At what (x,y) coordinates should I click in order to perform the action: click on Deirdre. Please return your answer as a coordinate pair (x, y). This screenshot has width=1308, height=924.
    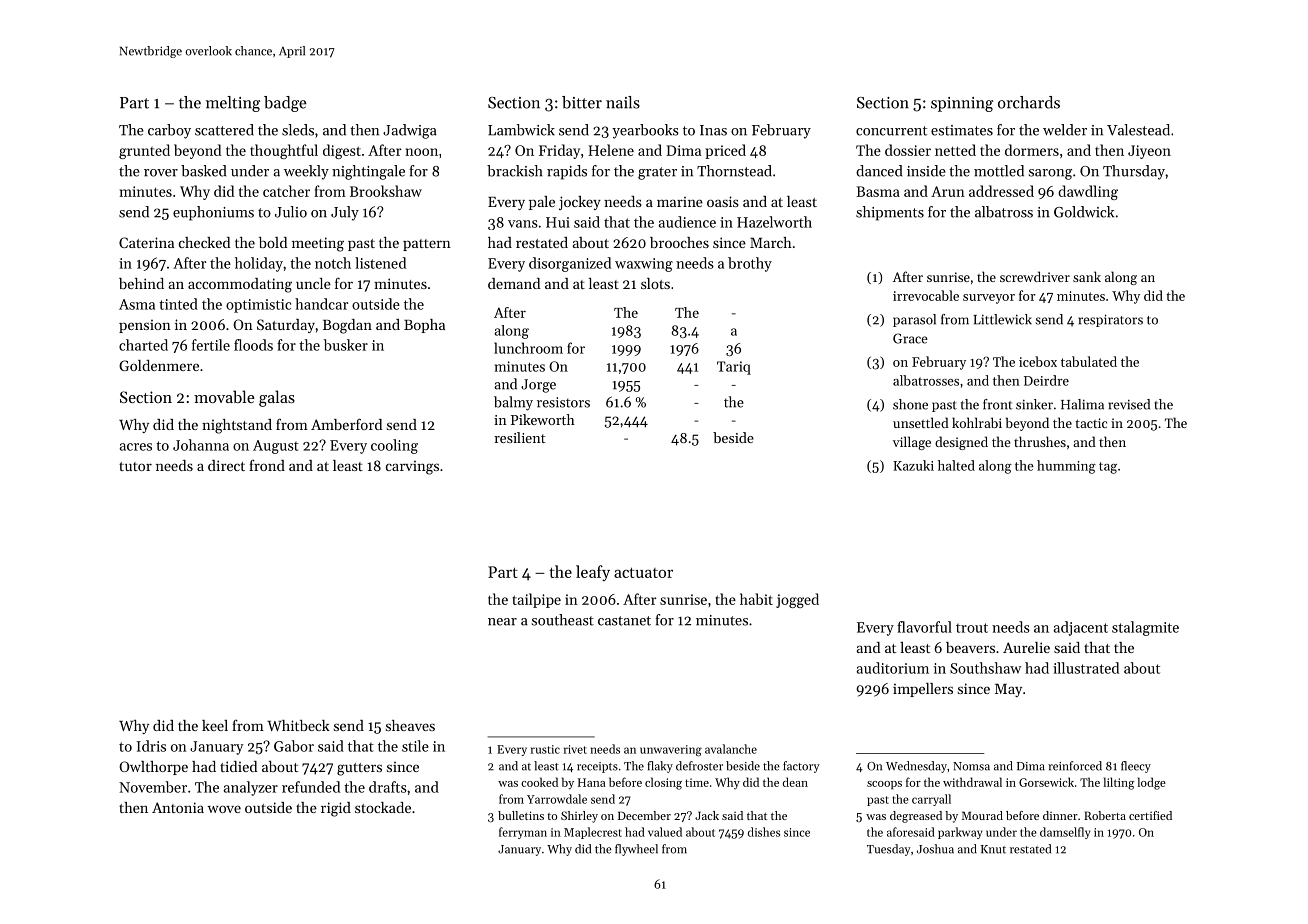
    Looking at the image, I should click on (1046, 380).
